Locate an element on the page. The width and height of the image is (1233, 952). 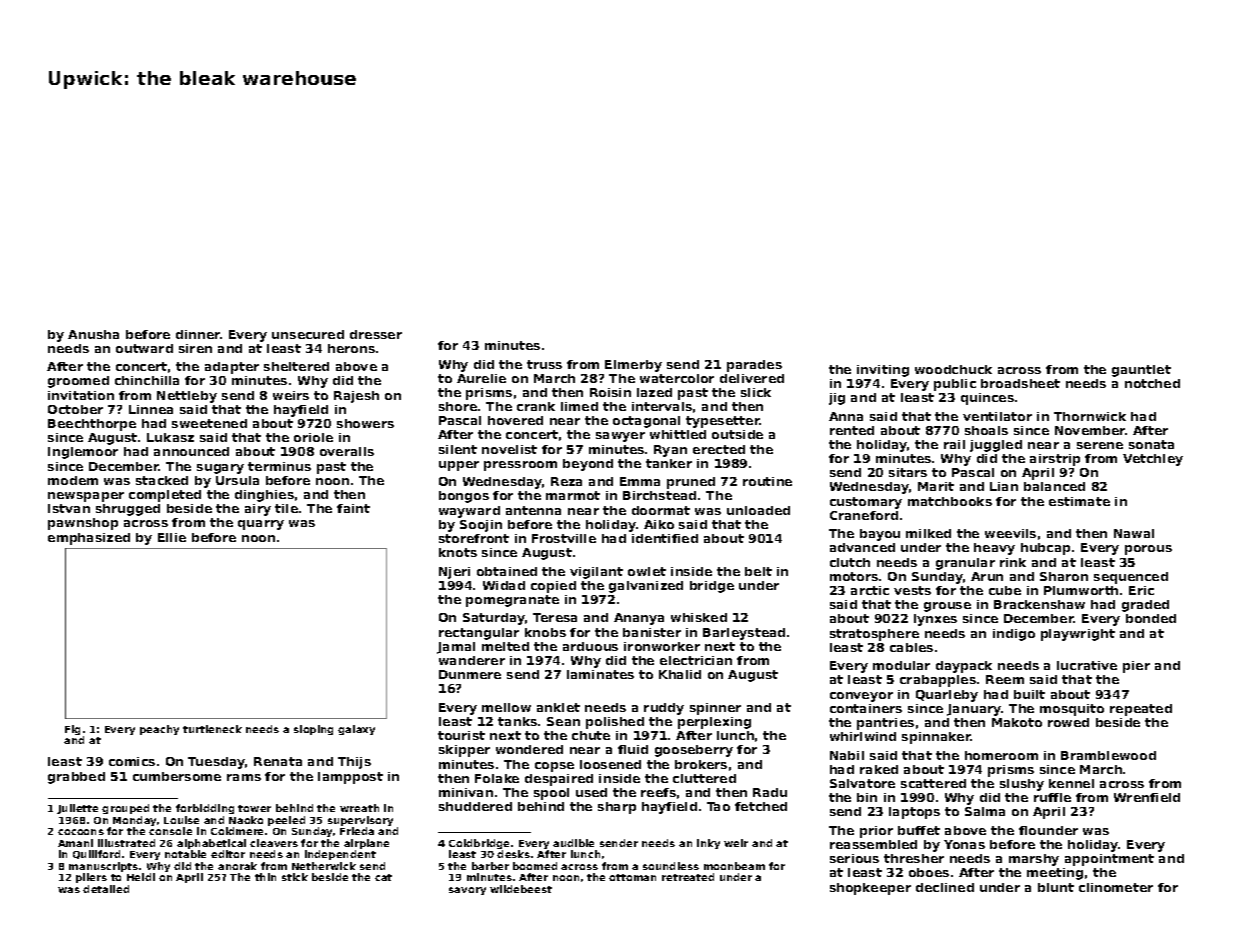
detailed is located at coordinates (106, 889).
